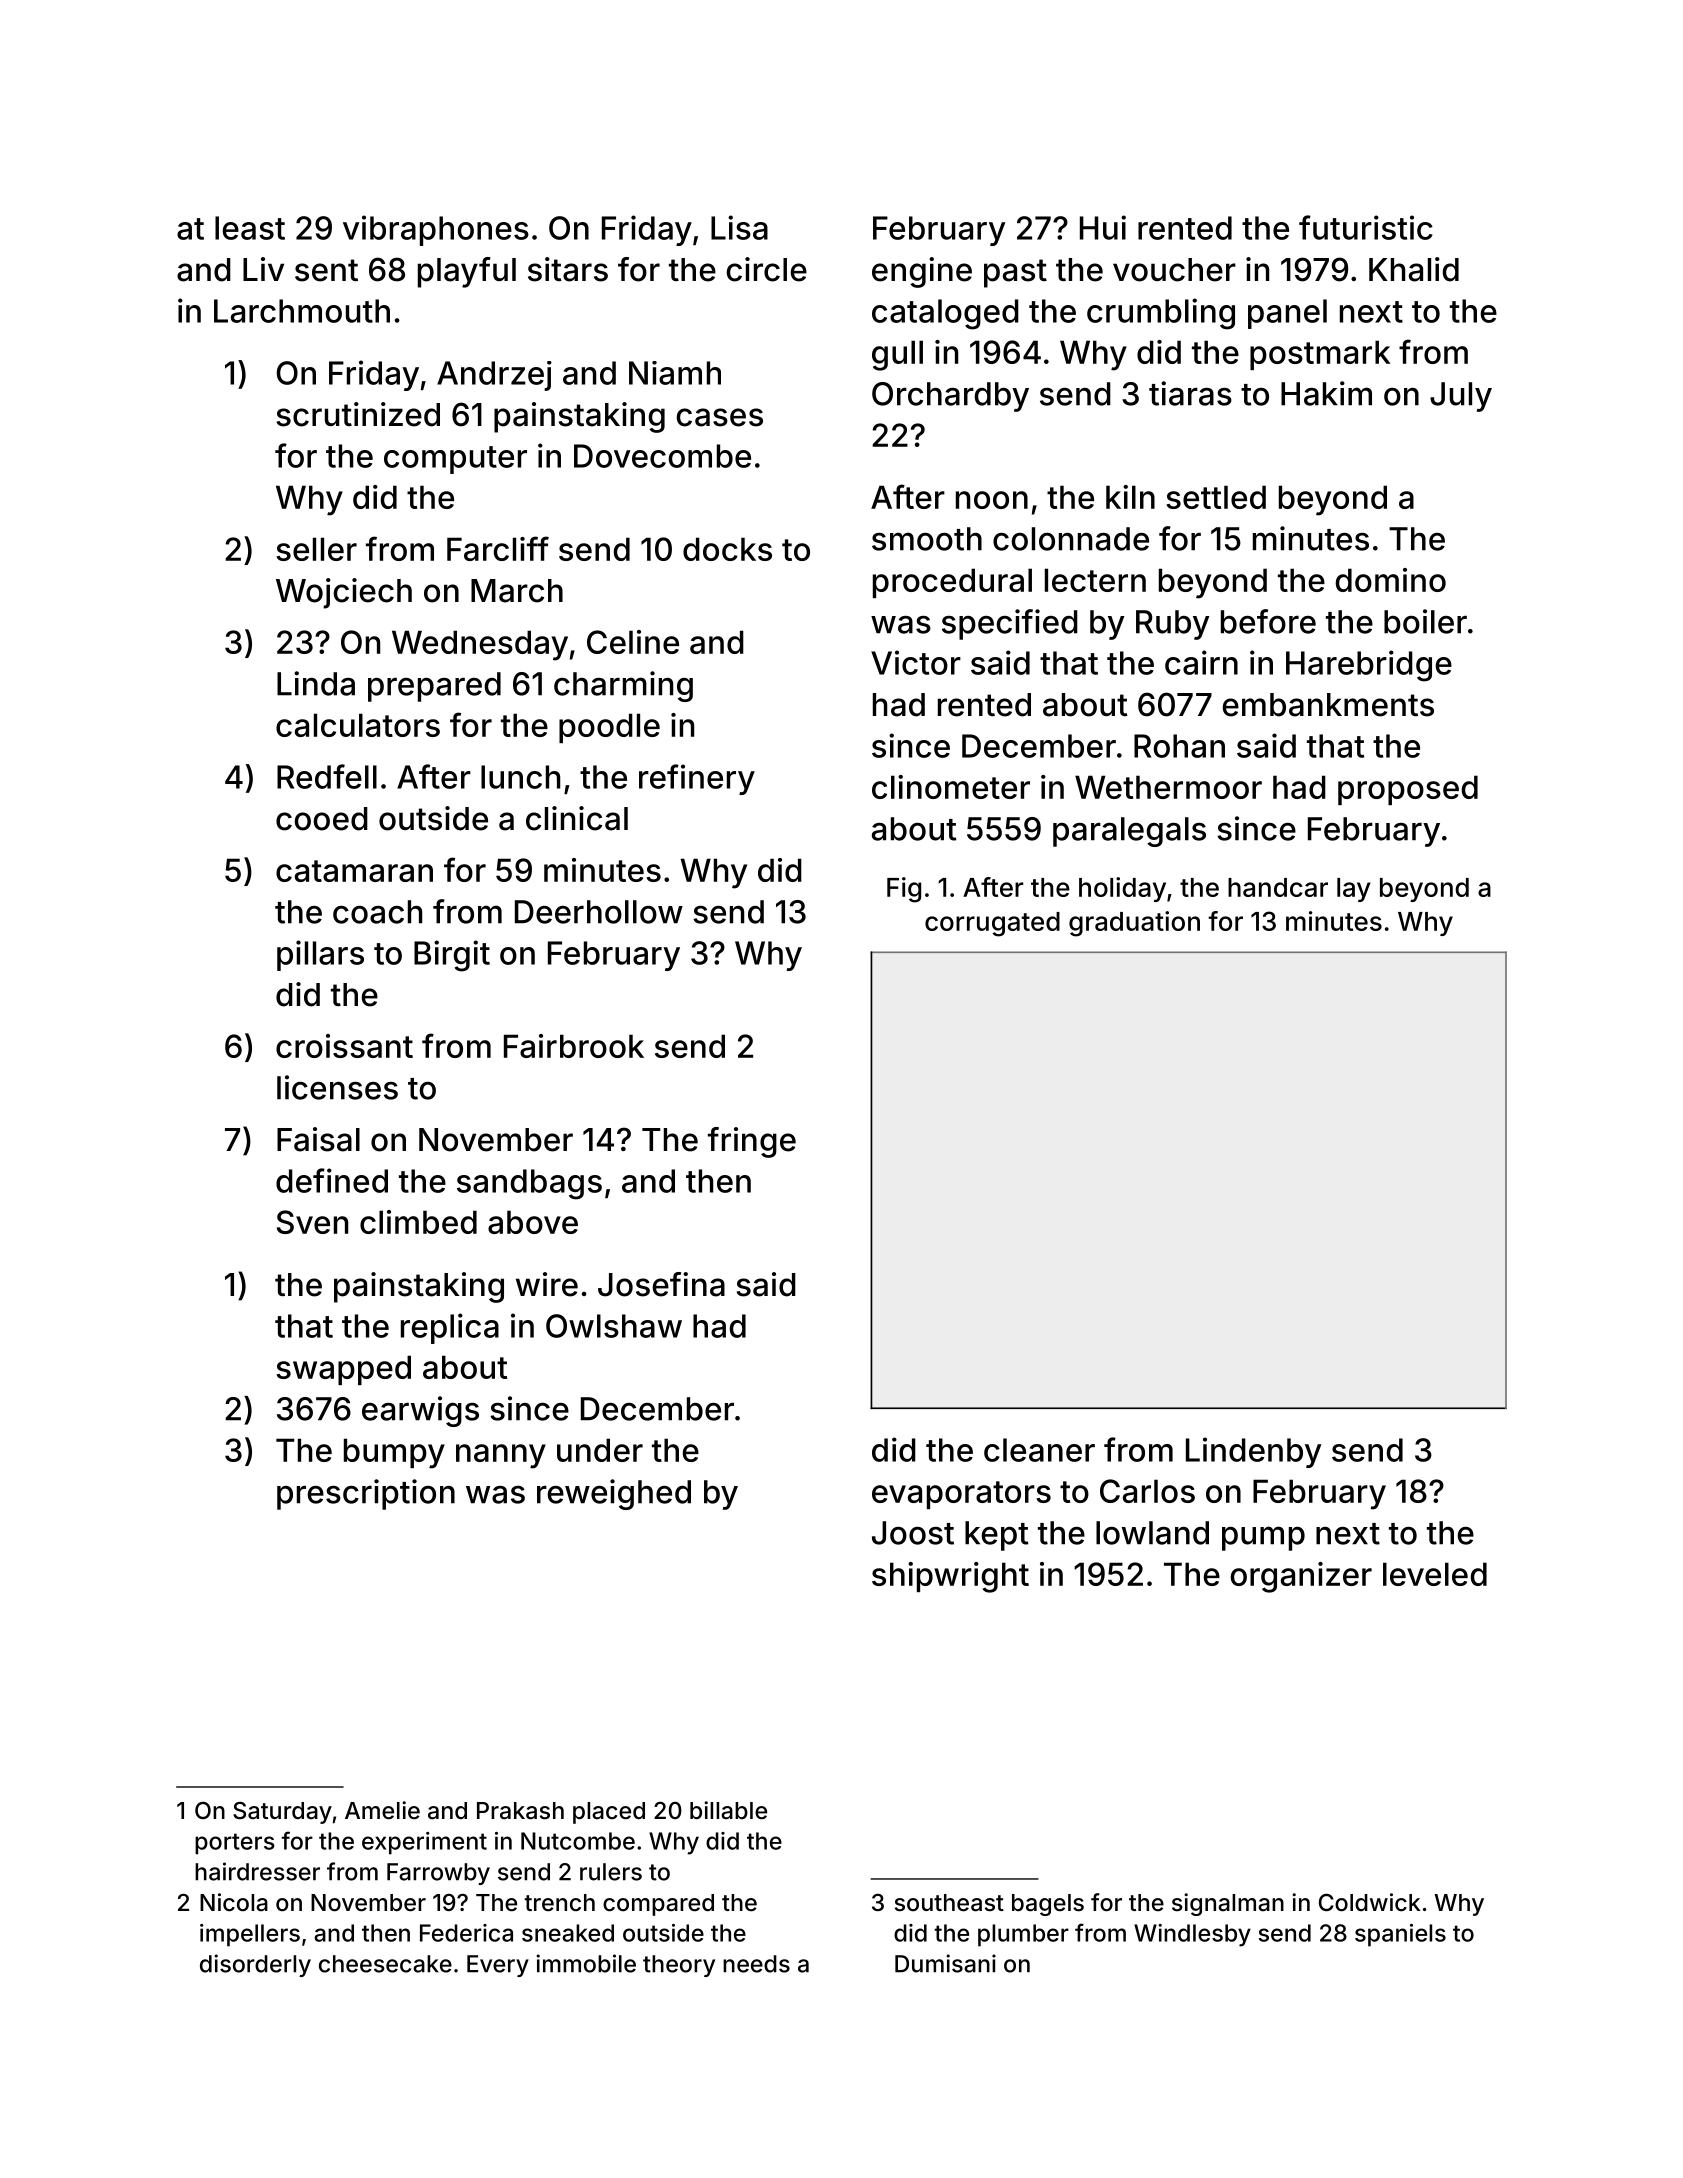 This screenshot has height=2178, width=1683. Describe the element at coordinates (756, 1964) in the screenshot. I see `needs` at that location.
